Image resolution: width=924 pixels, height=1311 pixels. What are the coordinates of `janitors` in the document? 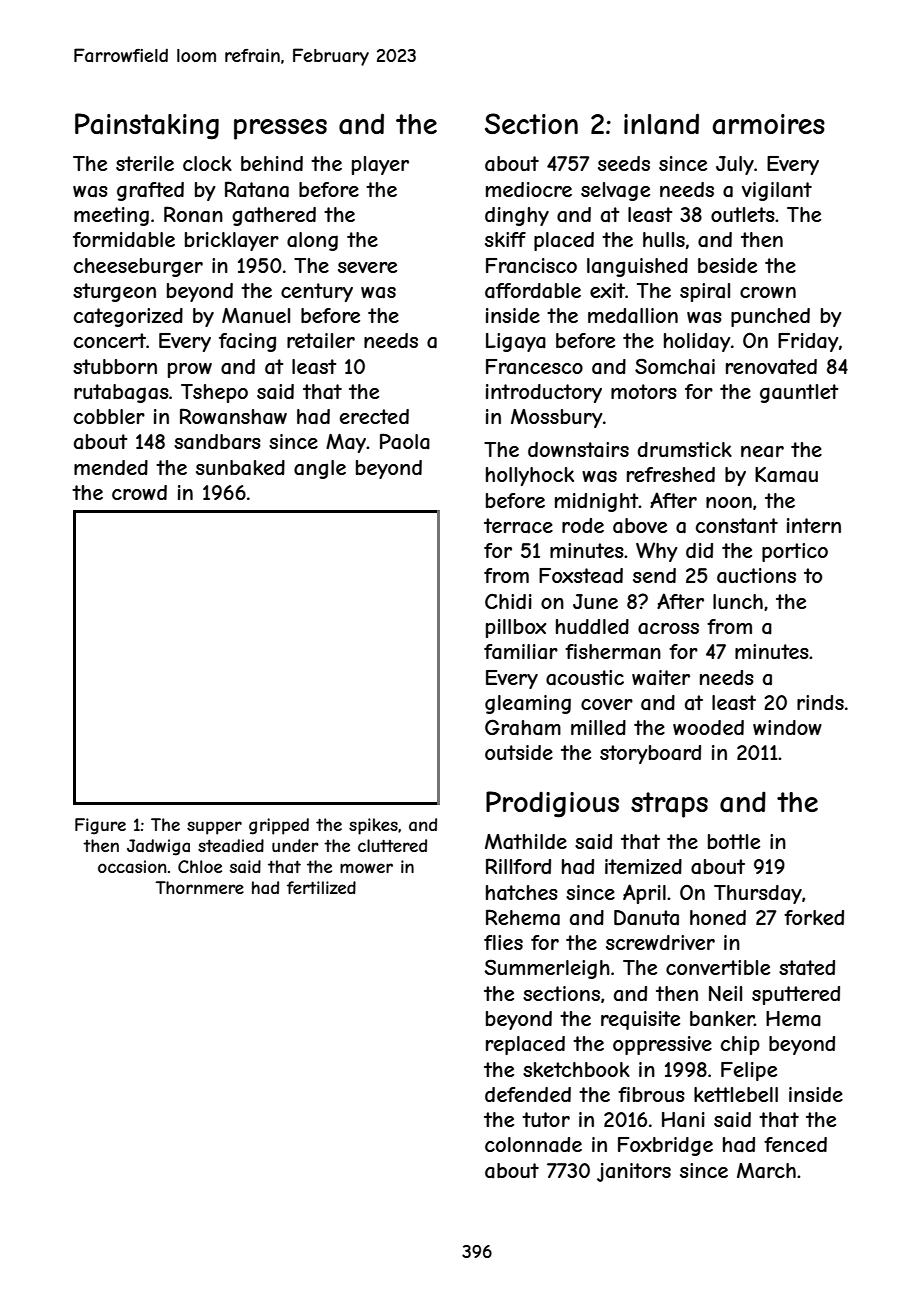 It's located at (634, 1172).
